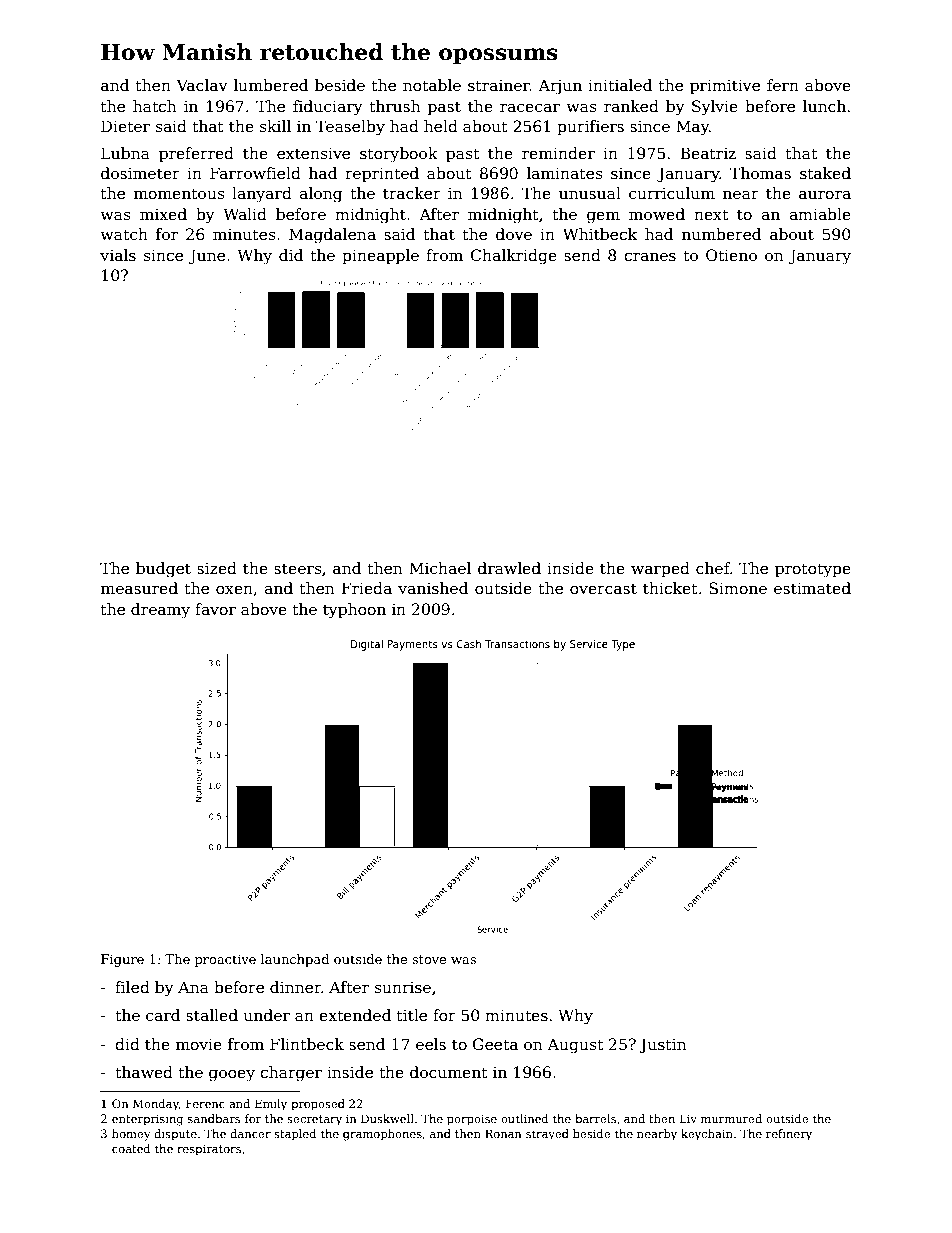  Describe the element at coordinates (382, 1135) in the document. I see `gramophones` at that location.
